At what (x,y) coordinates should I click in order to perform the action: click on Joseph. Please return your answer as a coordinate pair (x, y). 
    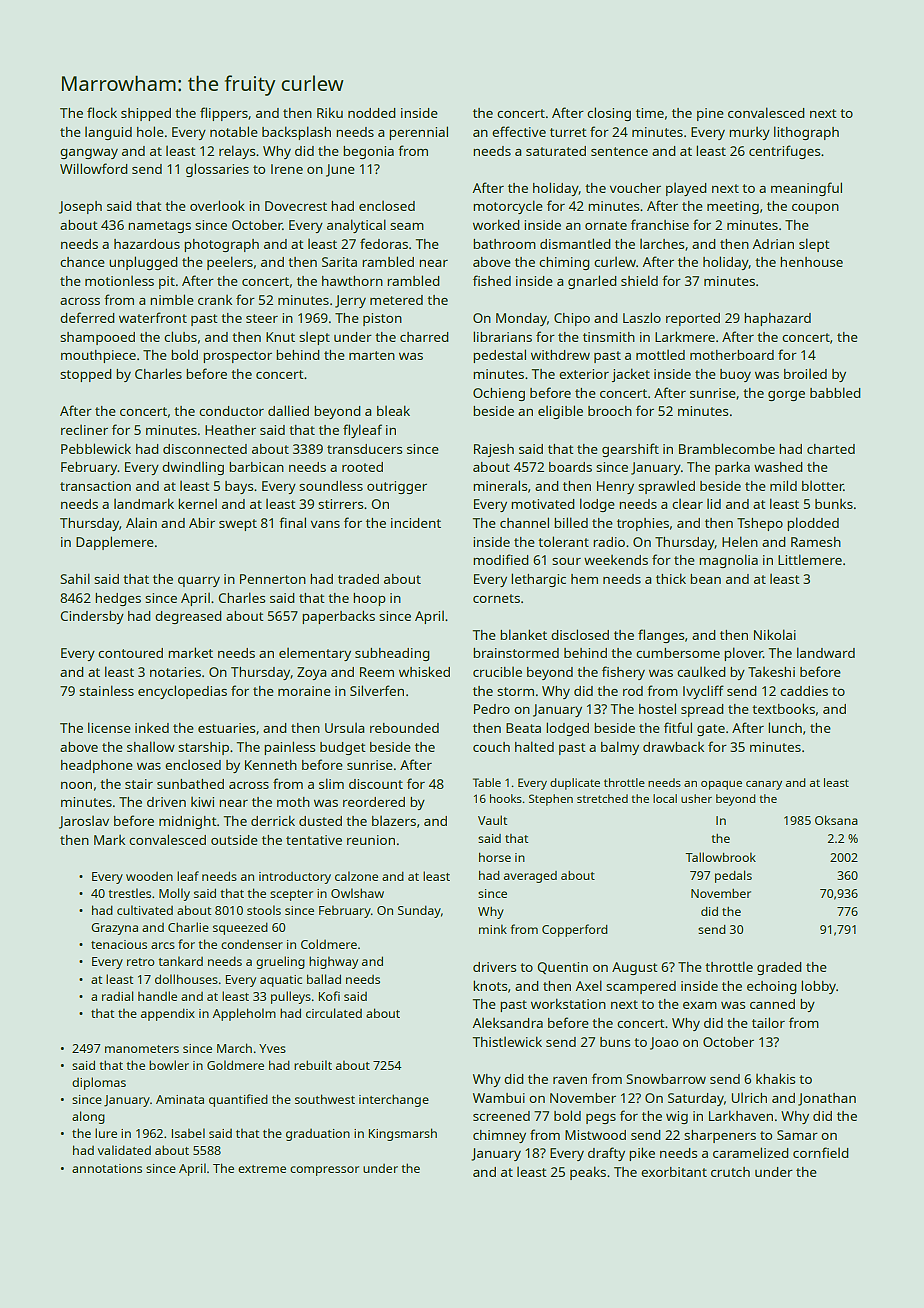
    Looking at the image, I should click on (80, 207).
